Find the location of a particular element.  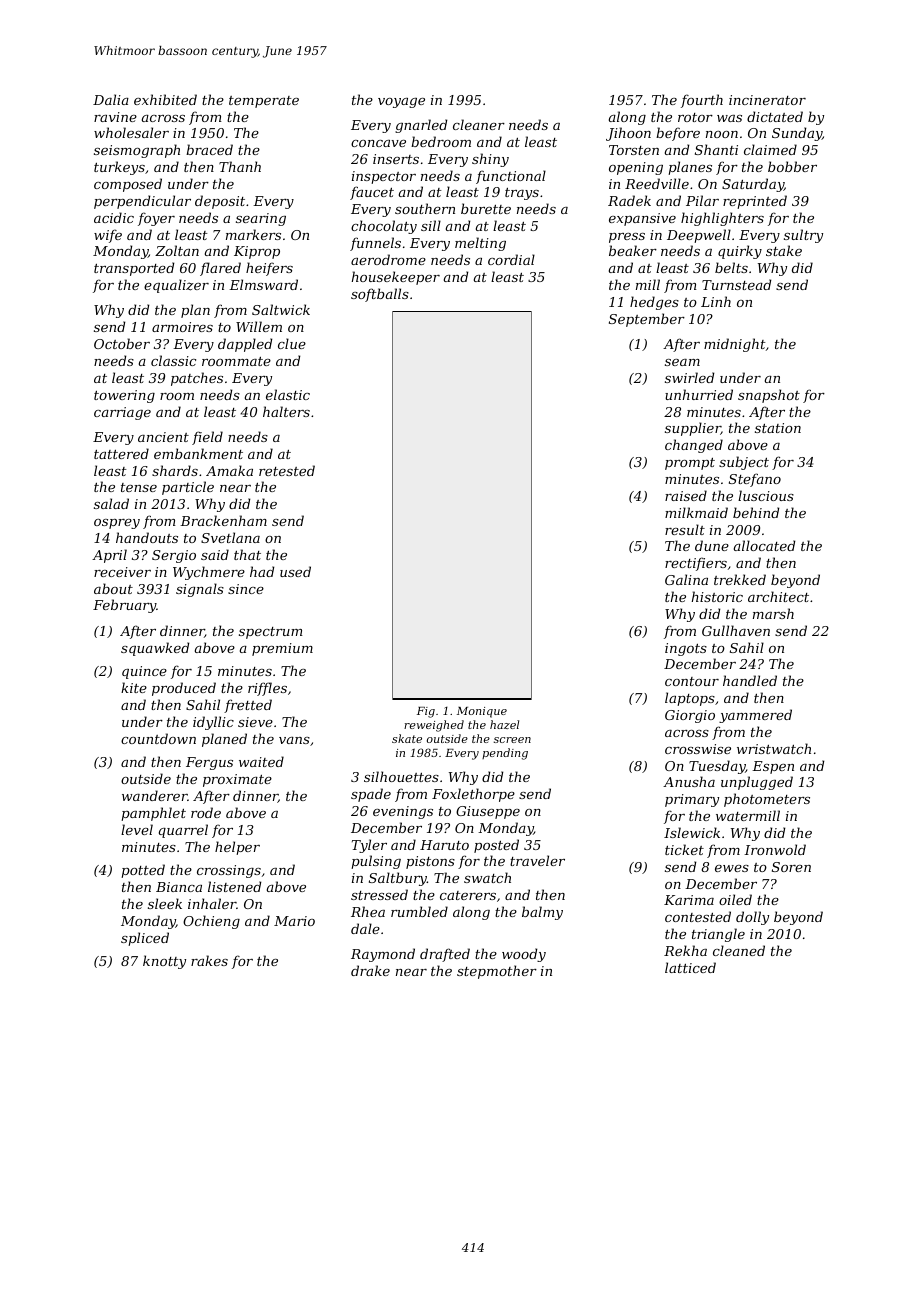

September is located at coordinates (647, 320).
